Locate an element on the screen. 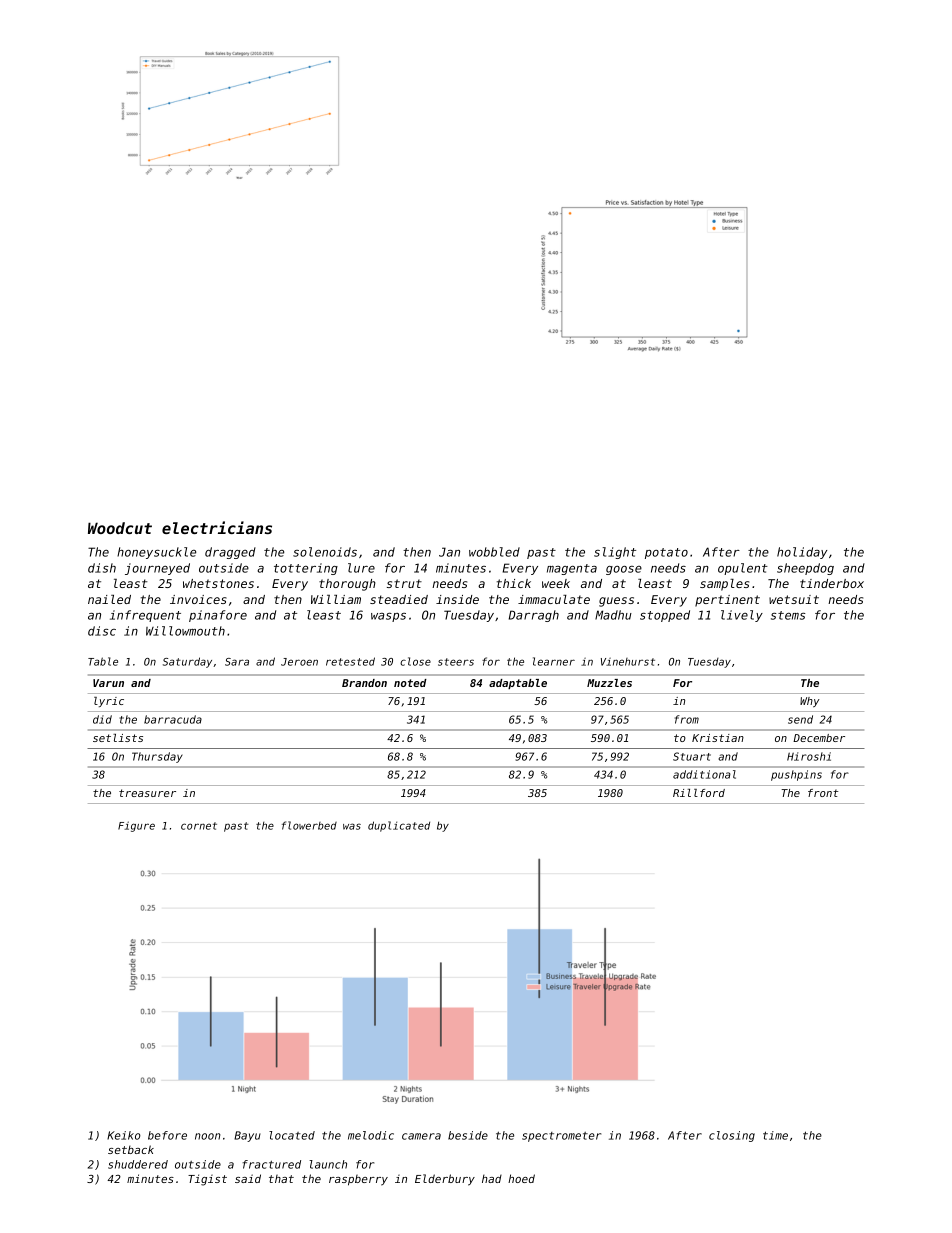 The height and width of the screenshot is (1233, 952). duplicated is located at coordinates (399, 826).
